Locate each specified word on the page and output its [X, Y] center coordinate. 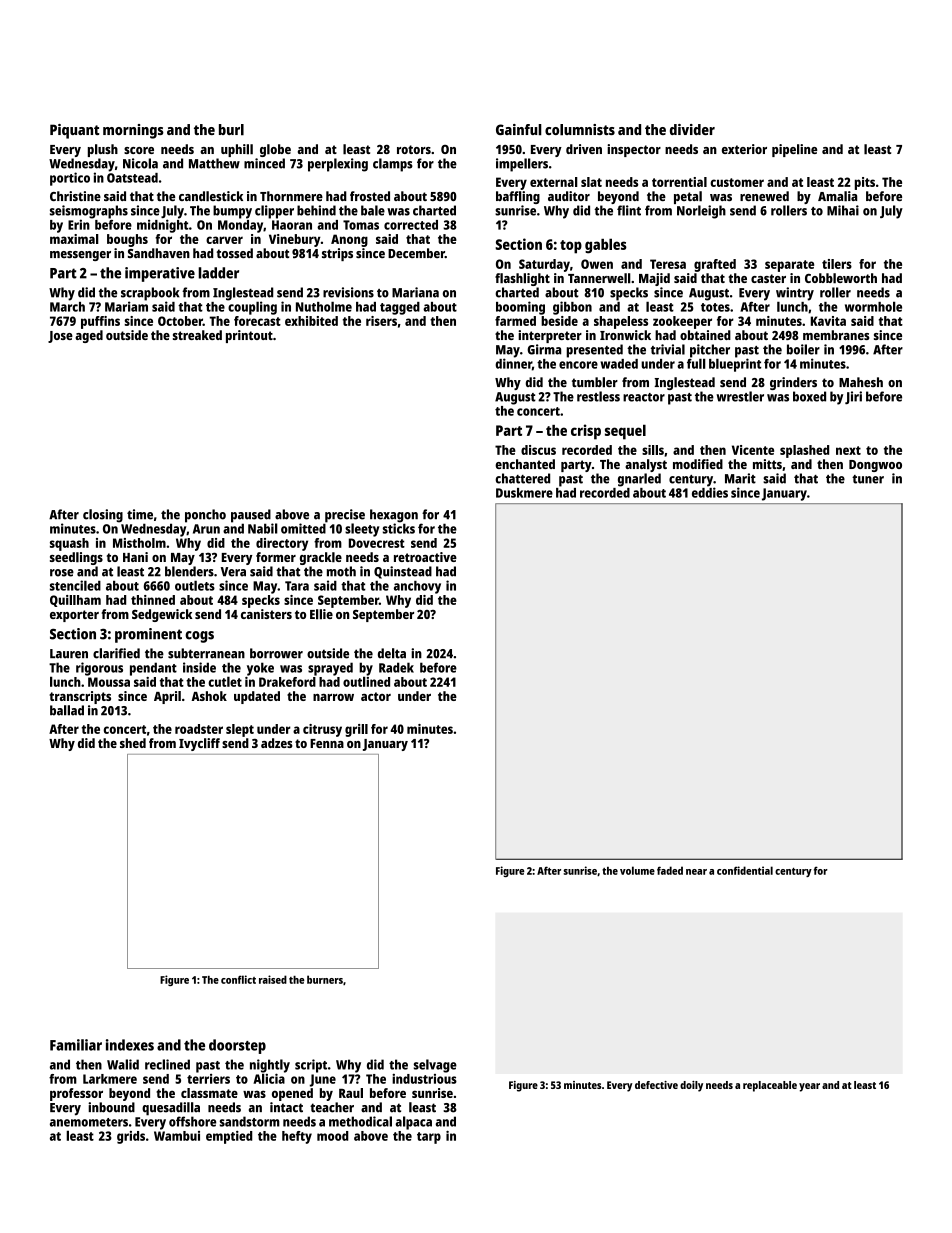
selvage [435, 1066]
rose [62, 573]
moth [341, 571]
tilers [837, 264]
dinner [513, 363]
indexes [130, 1045]
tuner [868, 479]
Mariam [126, 306]
